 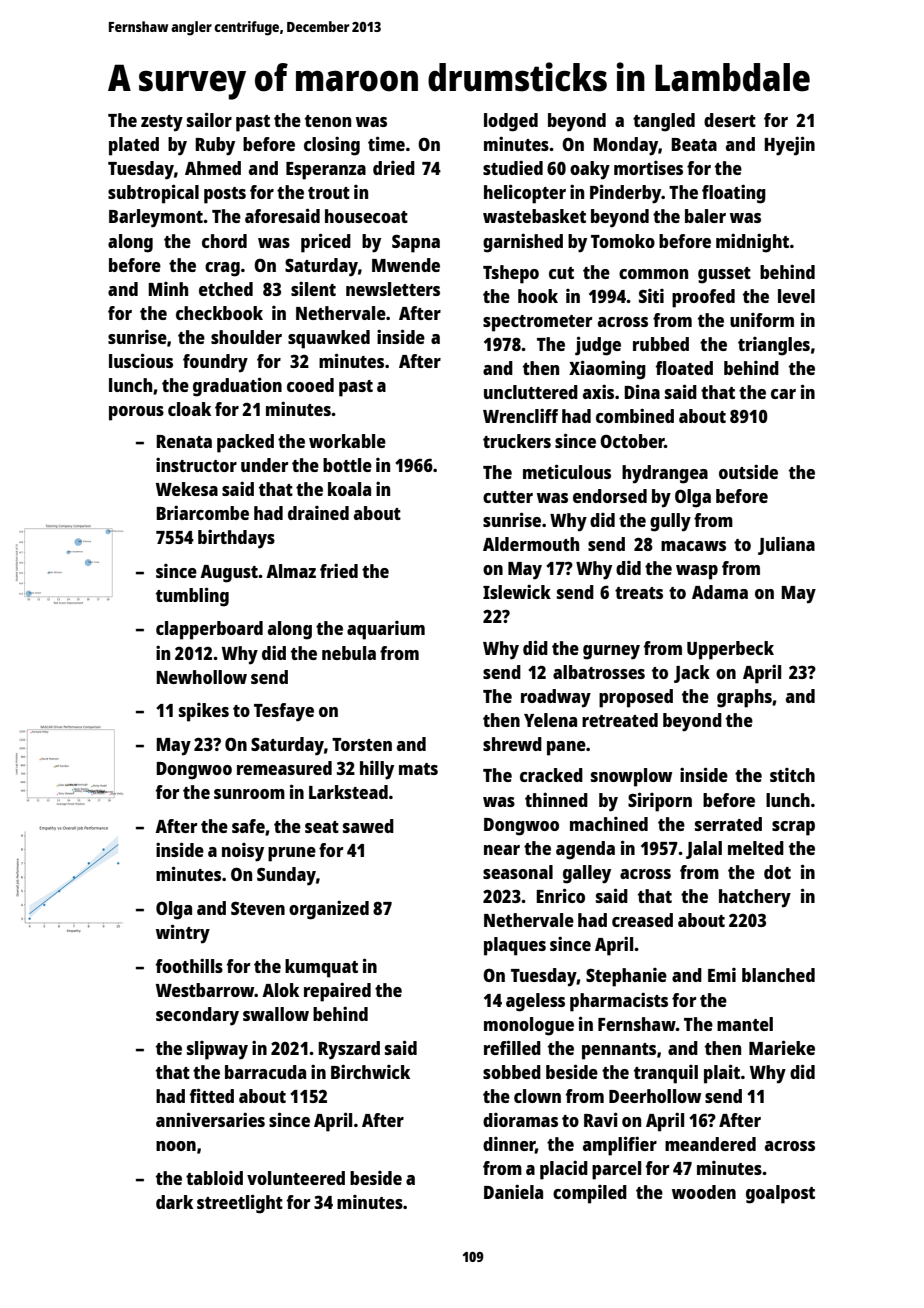 I want to click on Briarcombe, so click(x=202, y=513).
